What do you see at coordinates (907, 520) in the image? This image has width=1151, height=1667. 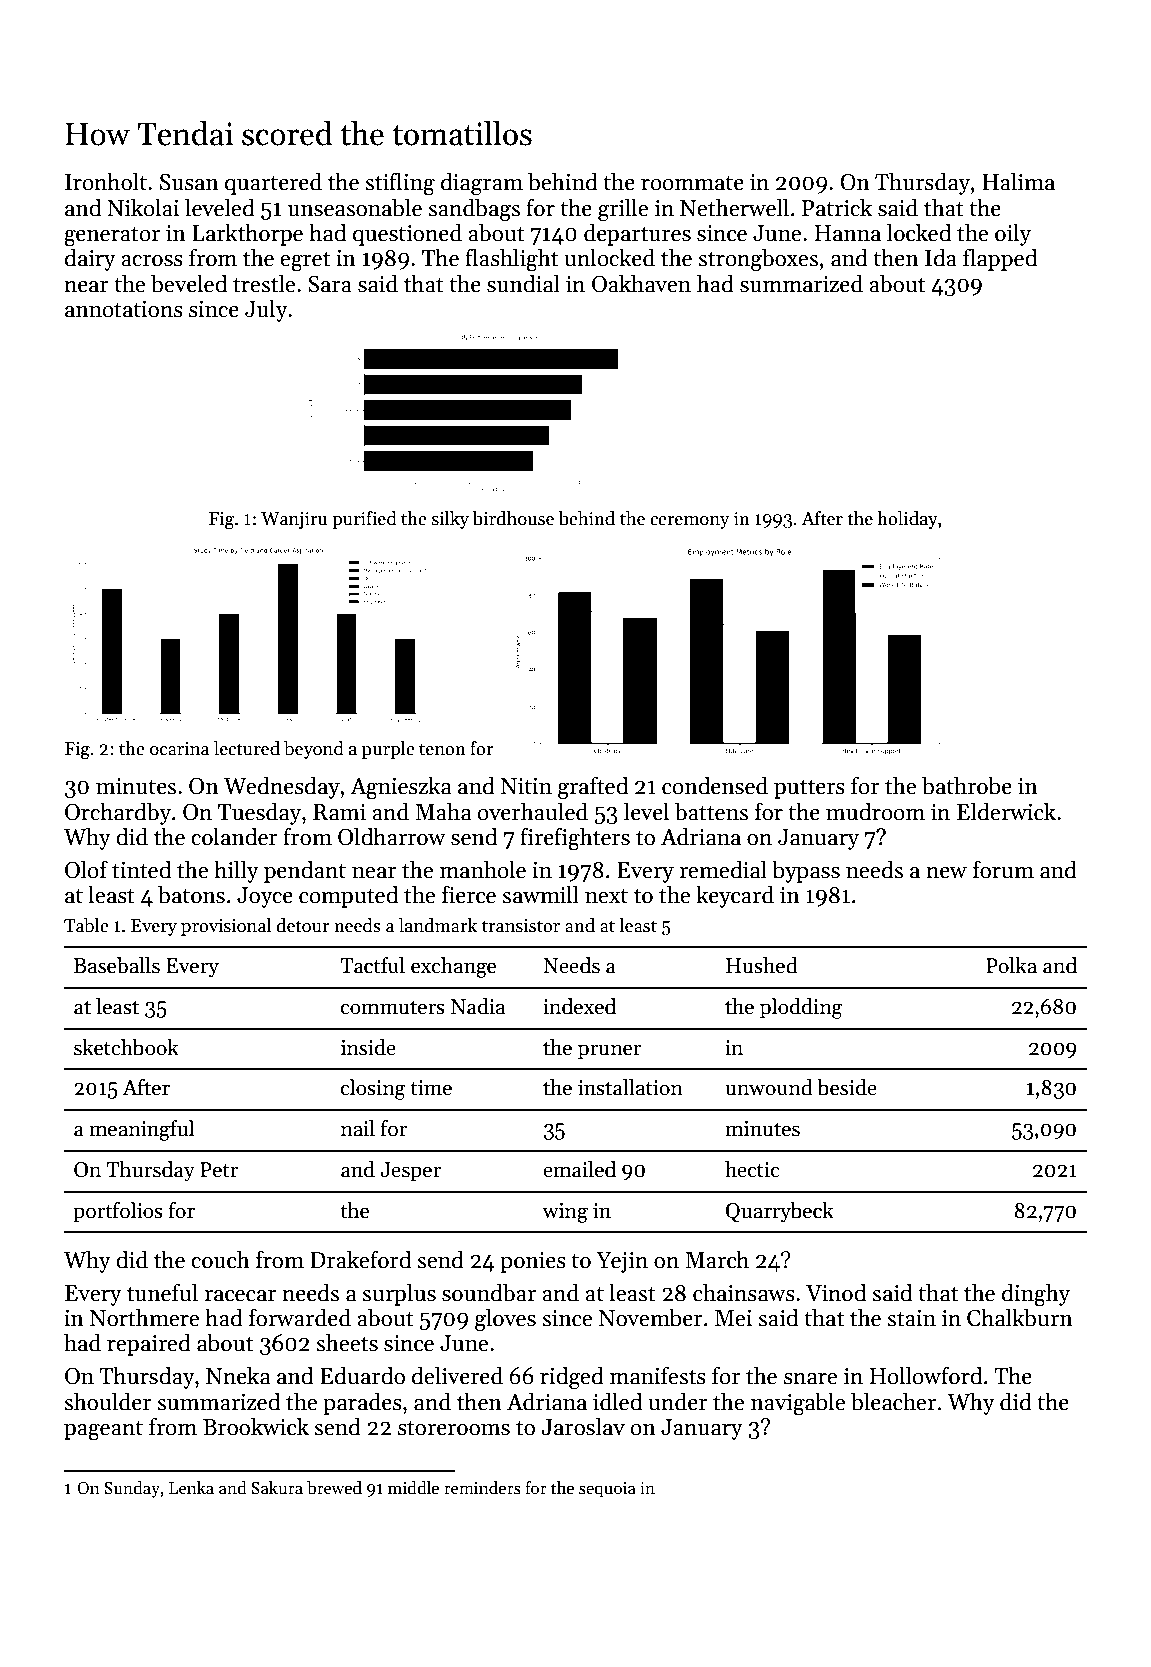 I see `holiday` at bounding box center [907, 520].
